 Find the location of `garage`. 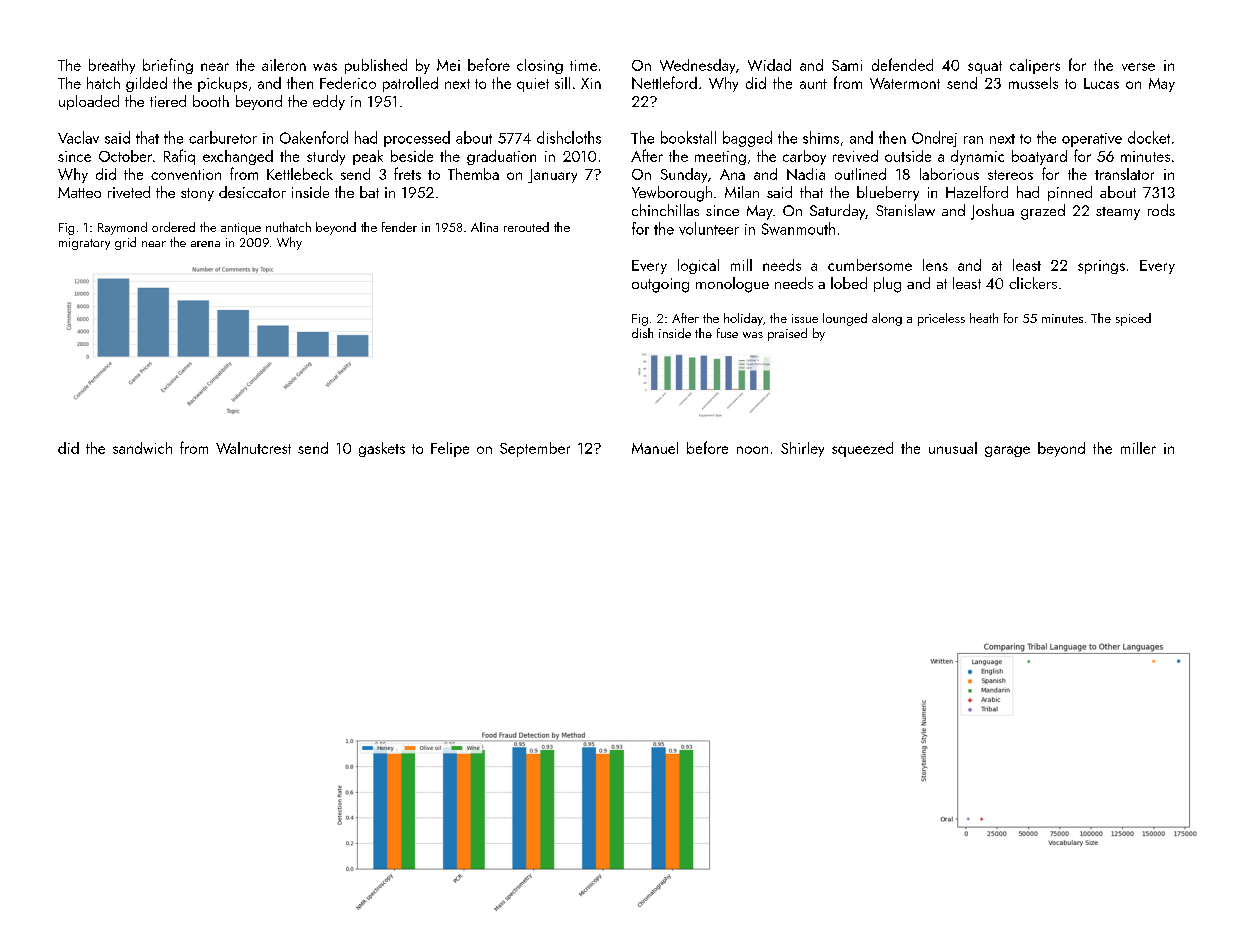

garage is located at coordinates (1007, 451).
